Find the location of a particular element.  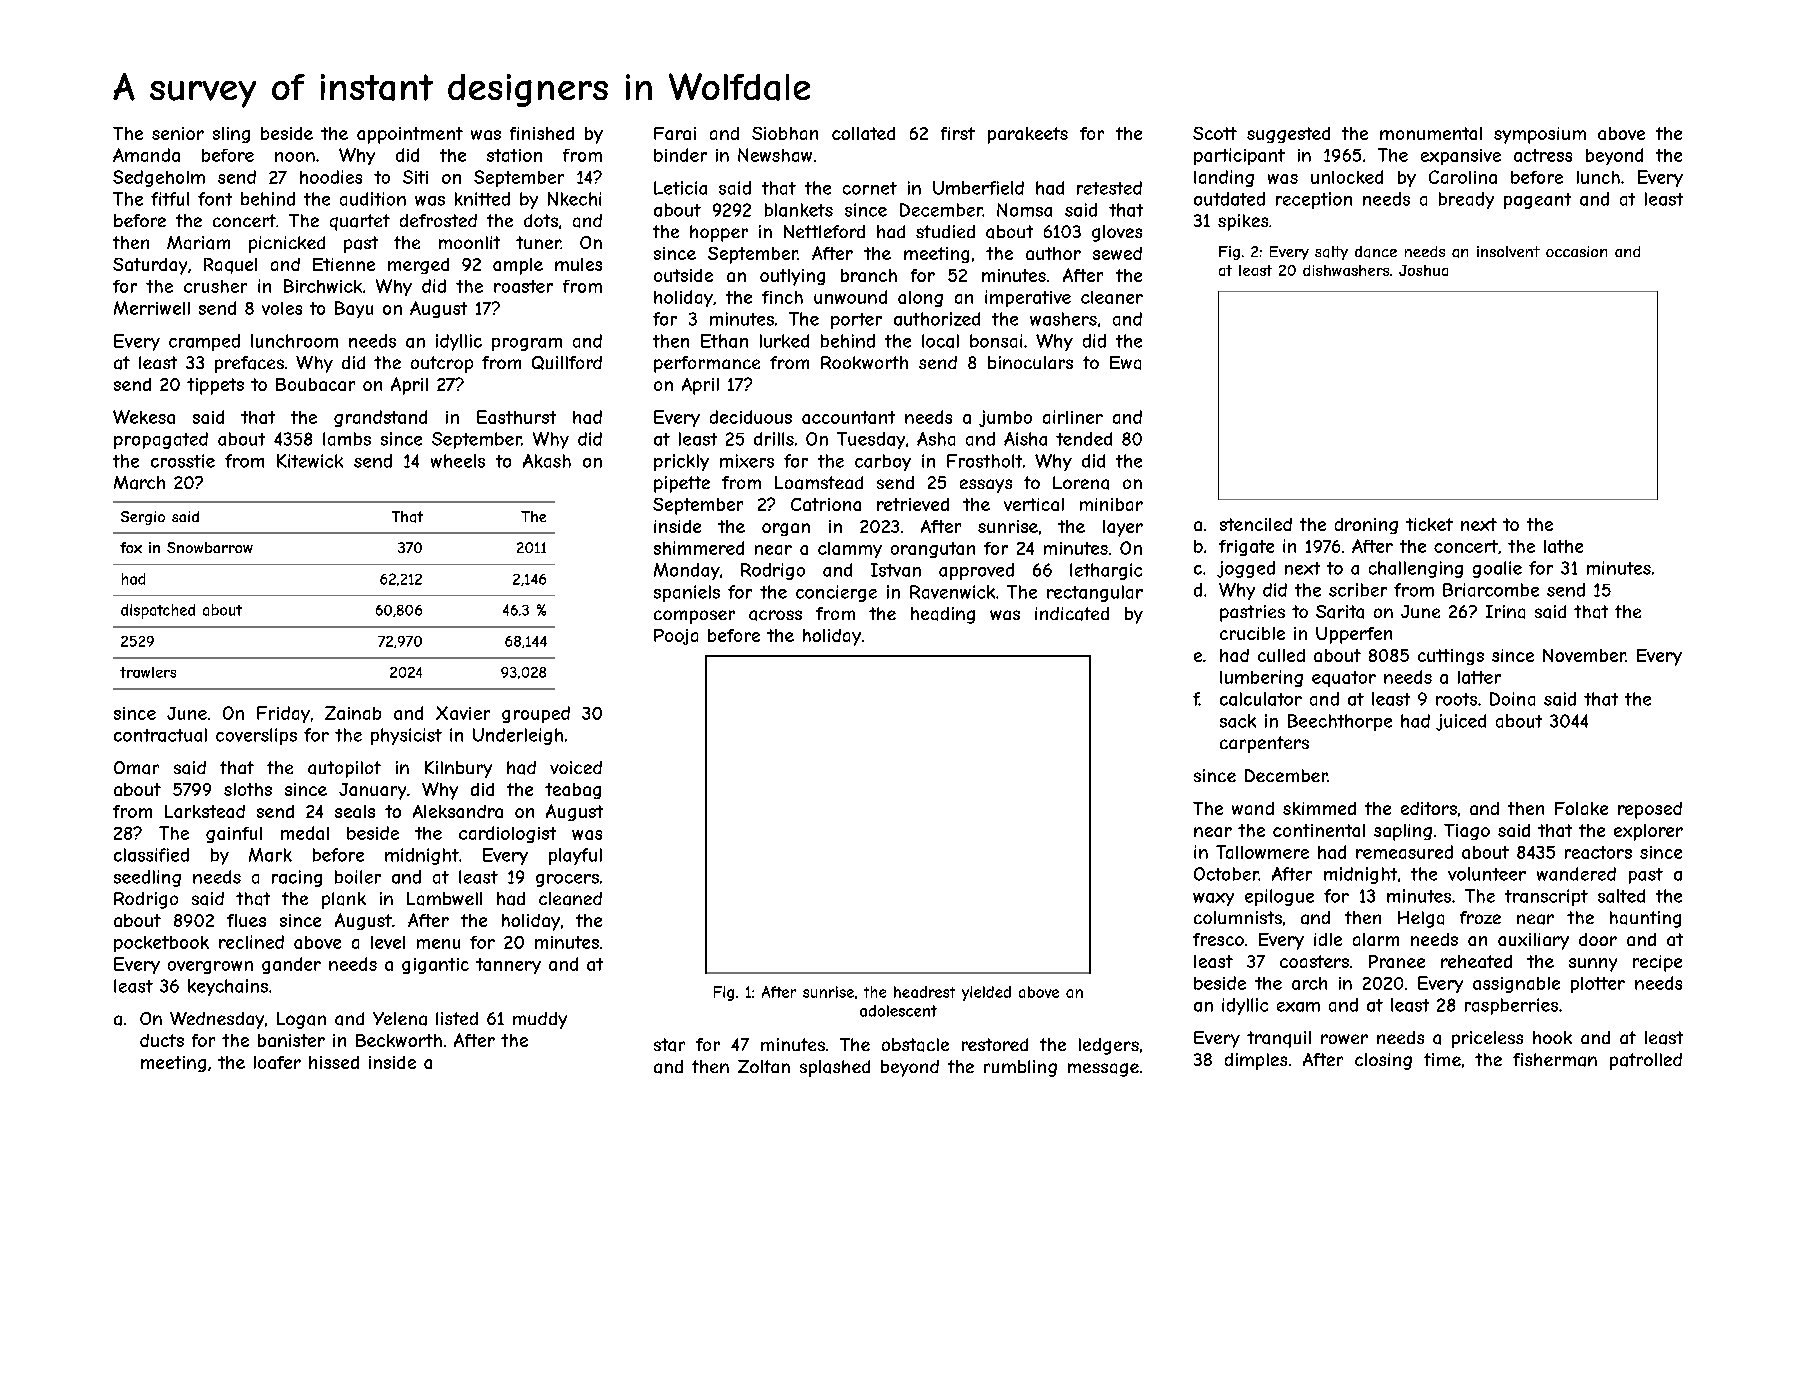

heading is located at coordinates (943, 615).
